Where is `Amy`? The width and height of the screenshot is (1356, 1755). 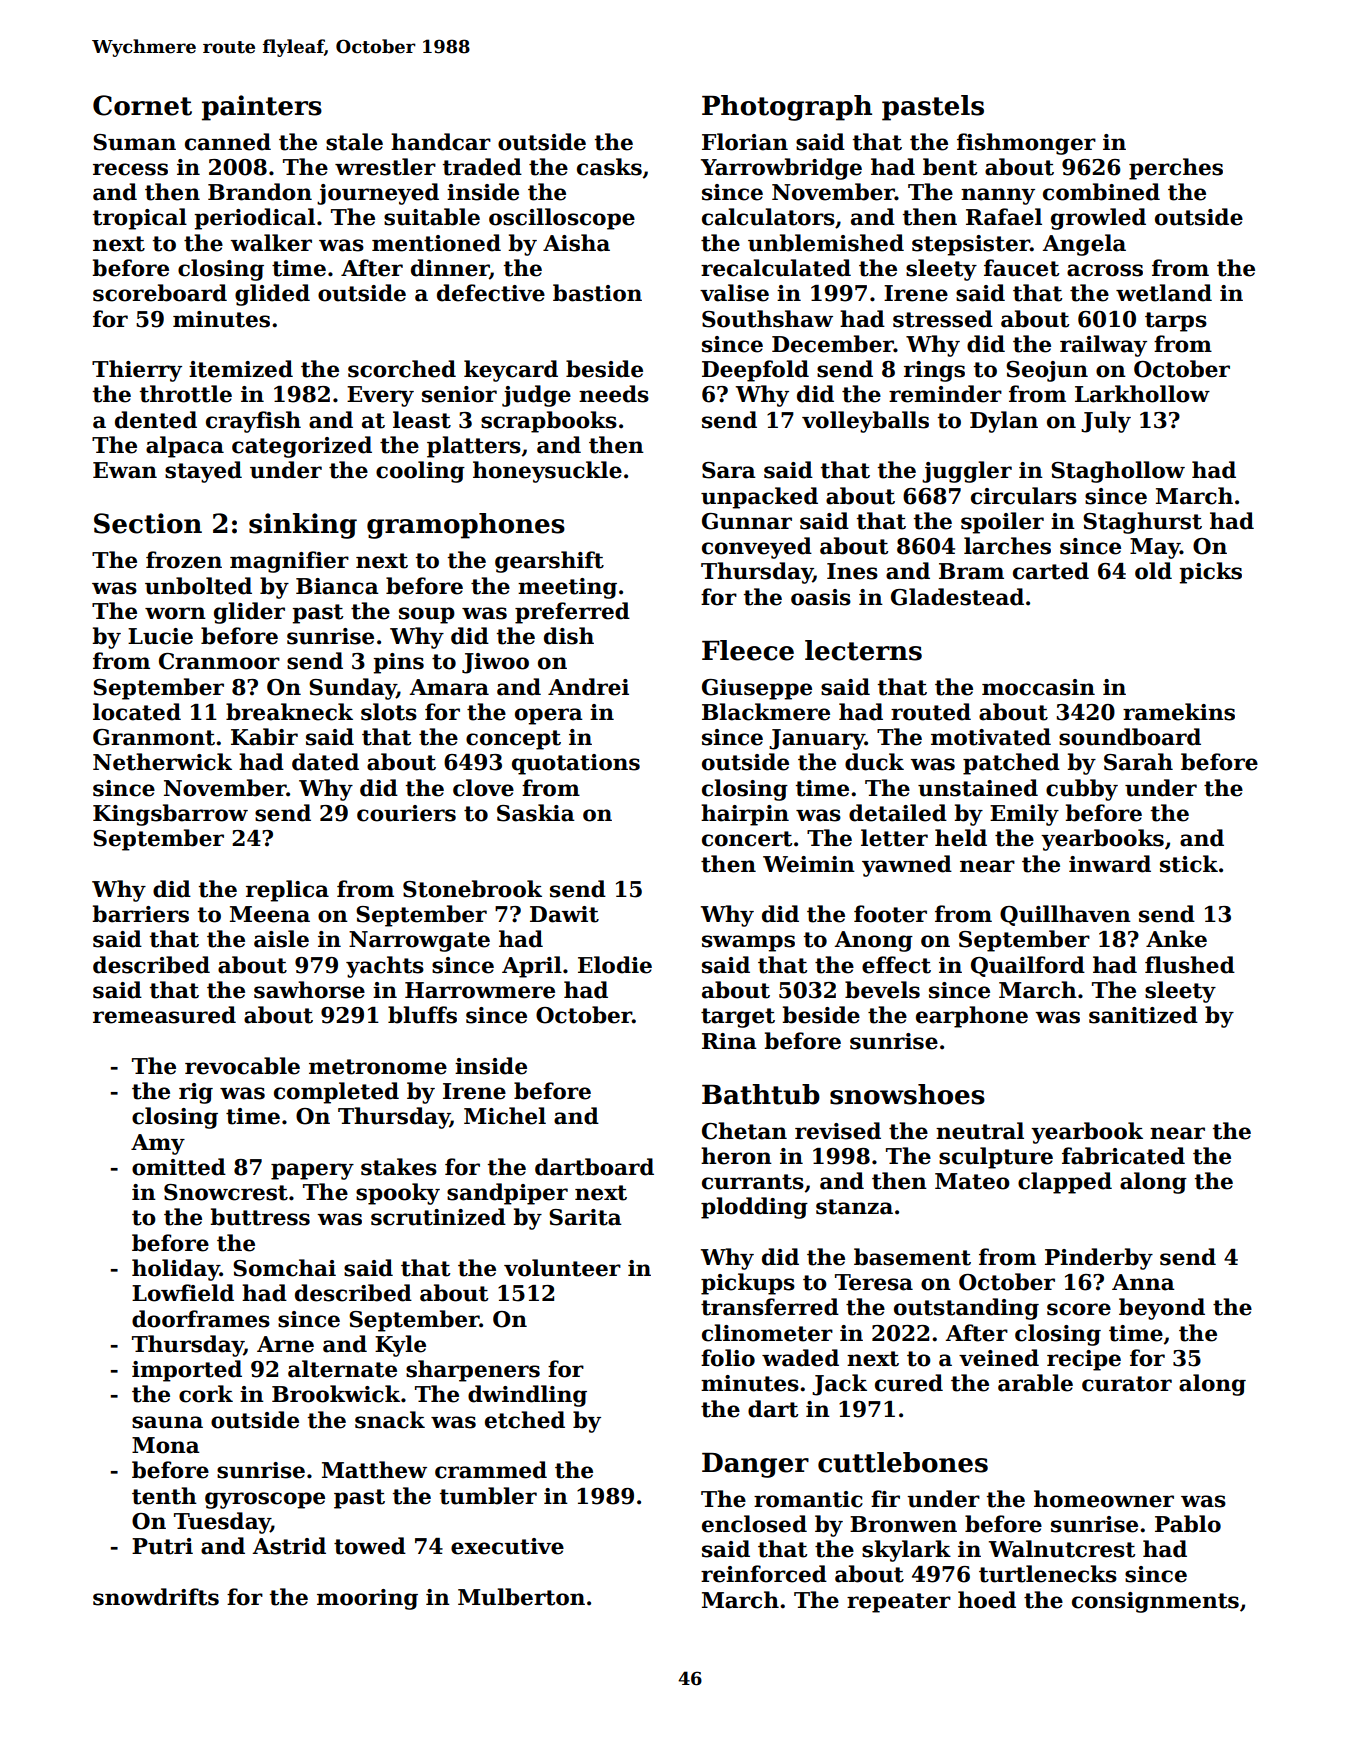 Amy is located at coordinates (158, 1144).
